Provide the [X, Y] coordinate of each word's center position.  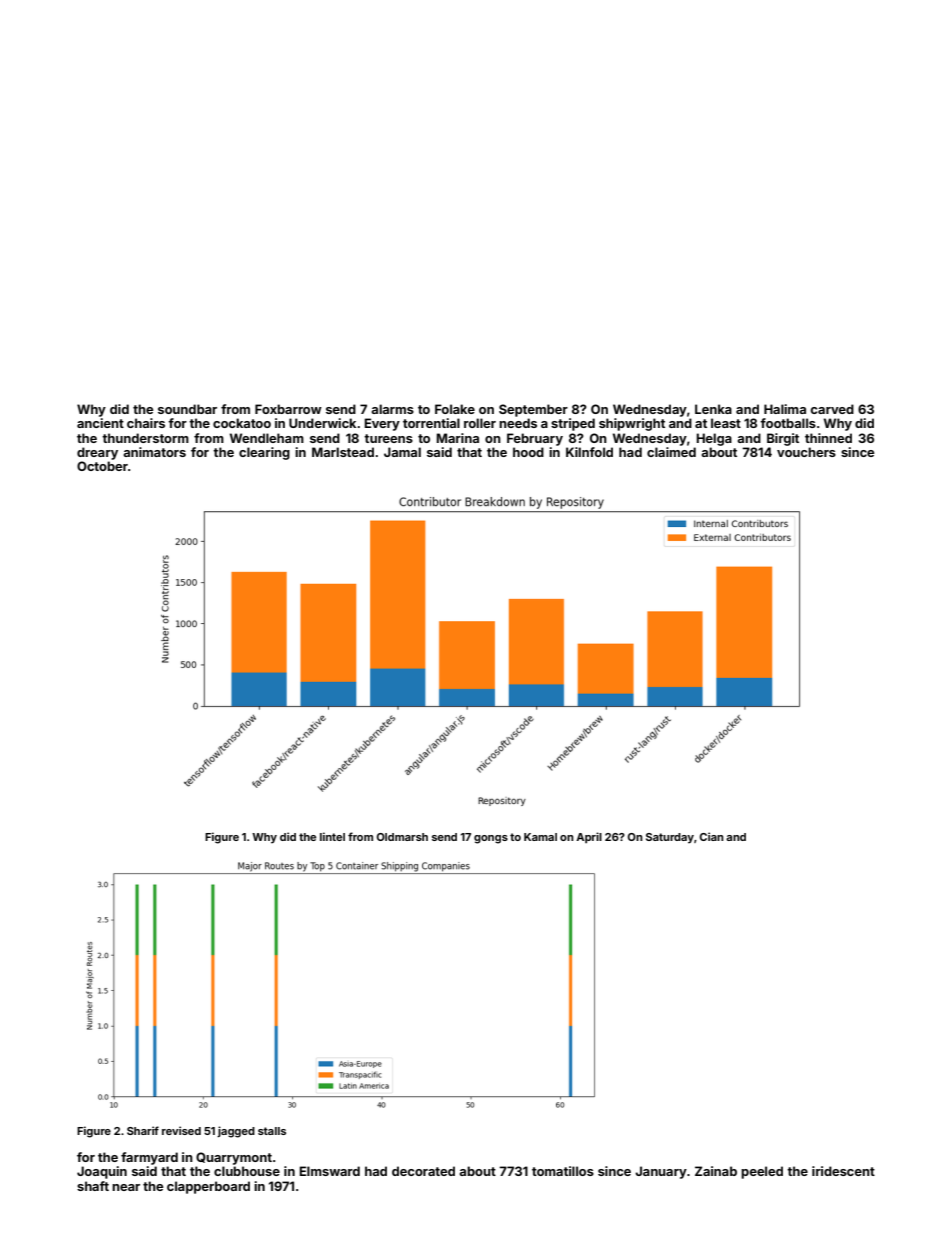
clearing [264, 453]
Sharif [143, 1130]
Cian [712, 836]
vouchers [806, 452]
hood [528, 452]
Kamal [540, 837]
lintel [332, 836]
